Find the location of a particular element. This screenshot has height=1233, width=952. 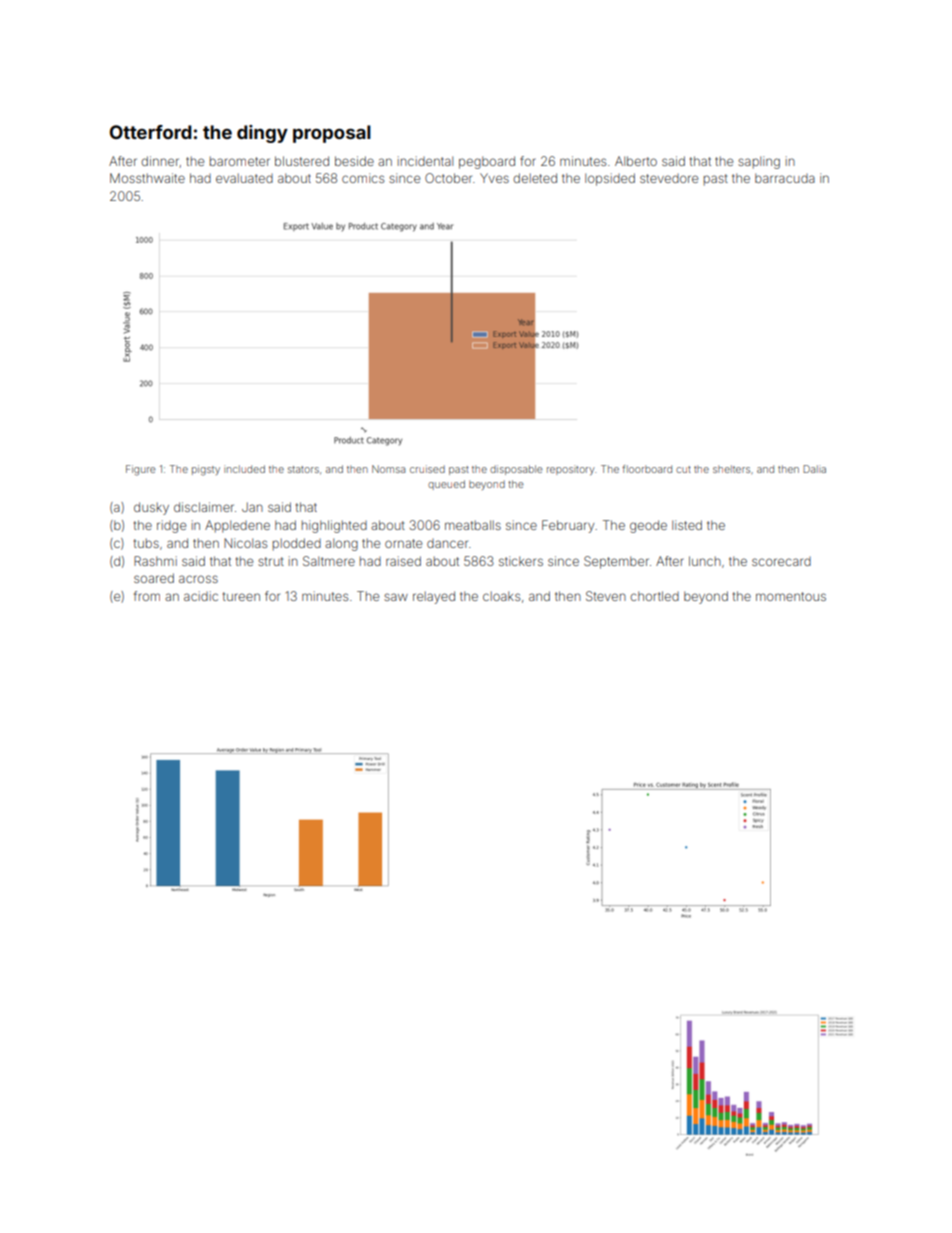

barracuda is located at coordinates (785, 178).
